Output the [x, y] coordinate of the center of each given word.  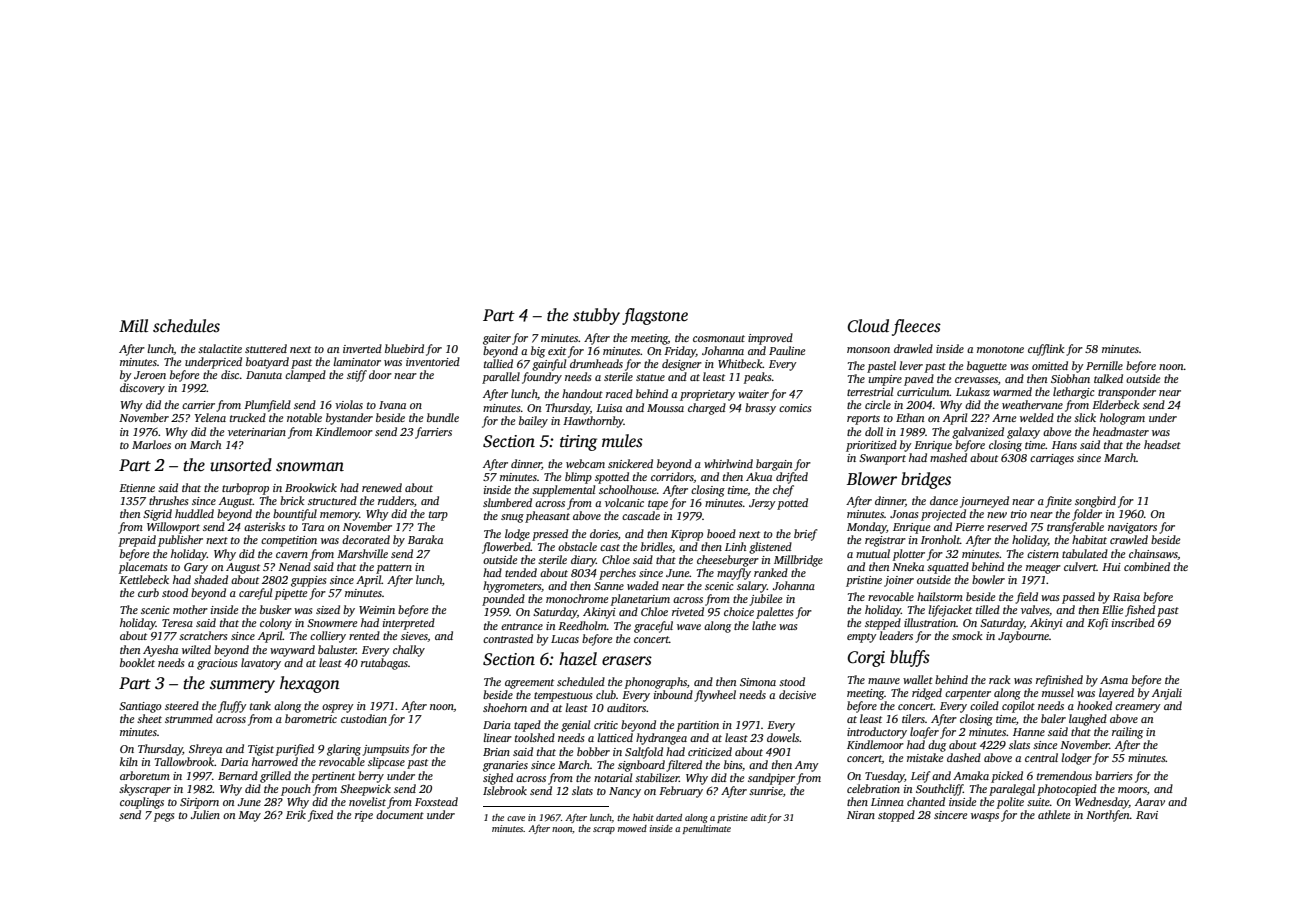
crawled [1129, 539]
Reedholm [582, 625]
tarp [438, 516]
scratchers [203, 635]
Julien [205, 814]
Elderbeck [1115, 404]
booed [721, 533]
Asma [1114, 680]
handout [582, 393]
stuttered [266, 348]
